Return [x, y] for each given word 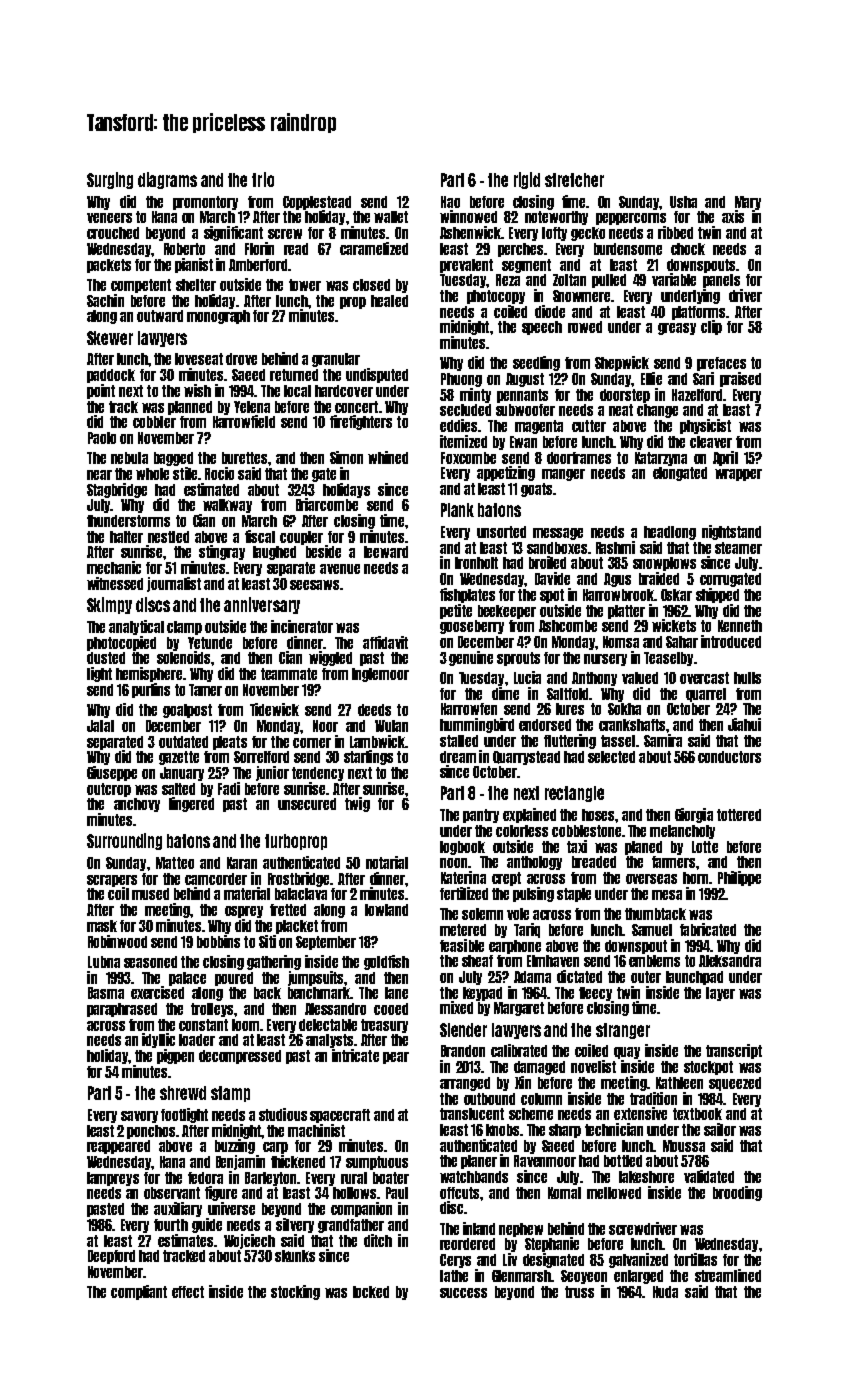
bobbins [218, 941]
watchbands [474, 1177]
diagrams [167, 180]
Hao [450, 202]
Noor [325, 726]
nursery [605, 660]
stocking [295, 1292]
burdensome [628, 249]
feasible [462, 945]
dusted [106, 658]
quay [627, 1053]
